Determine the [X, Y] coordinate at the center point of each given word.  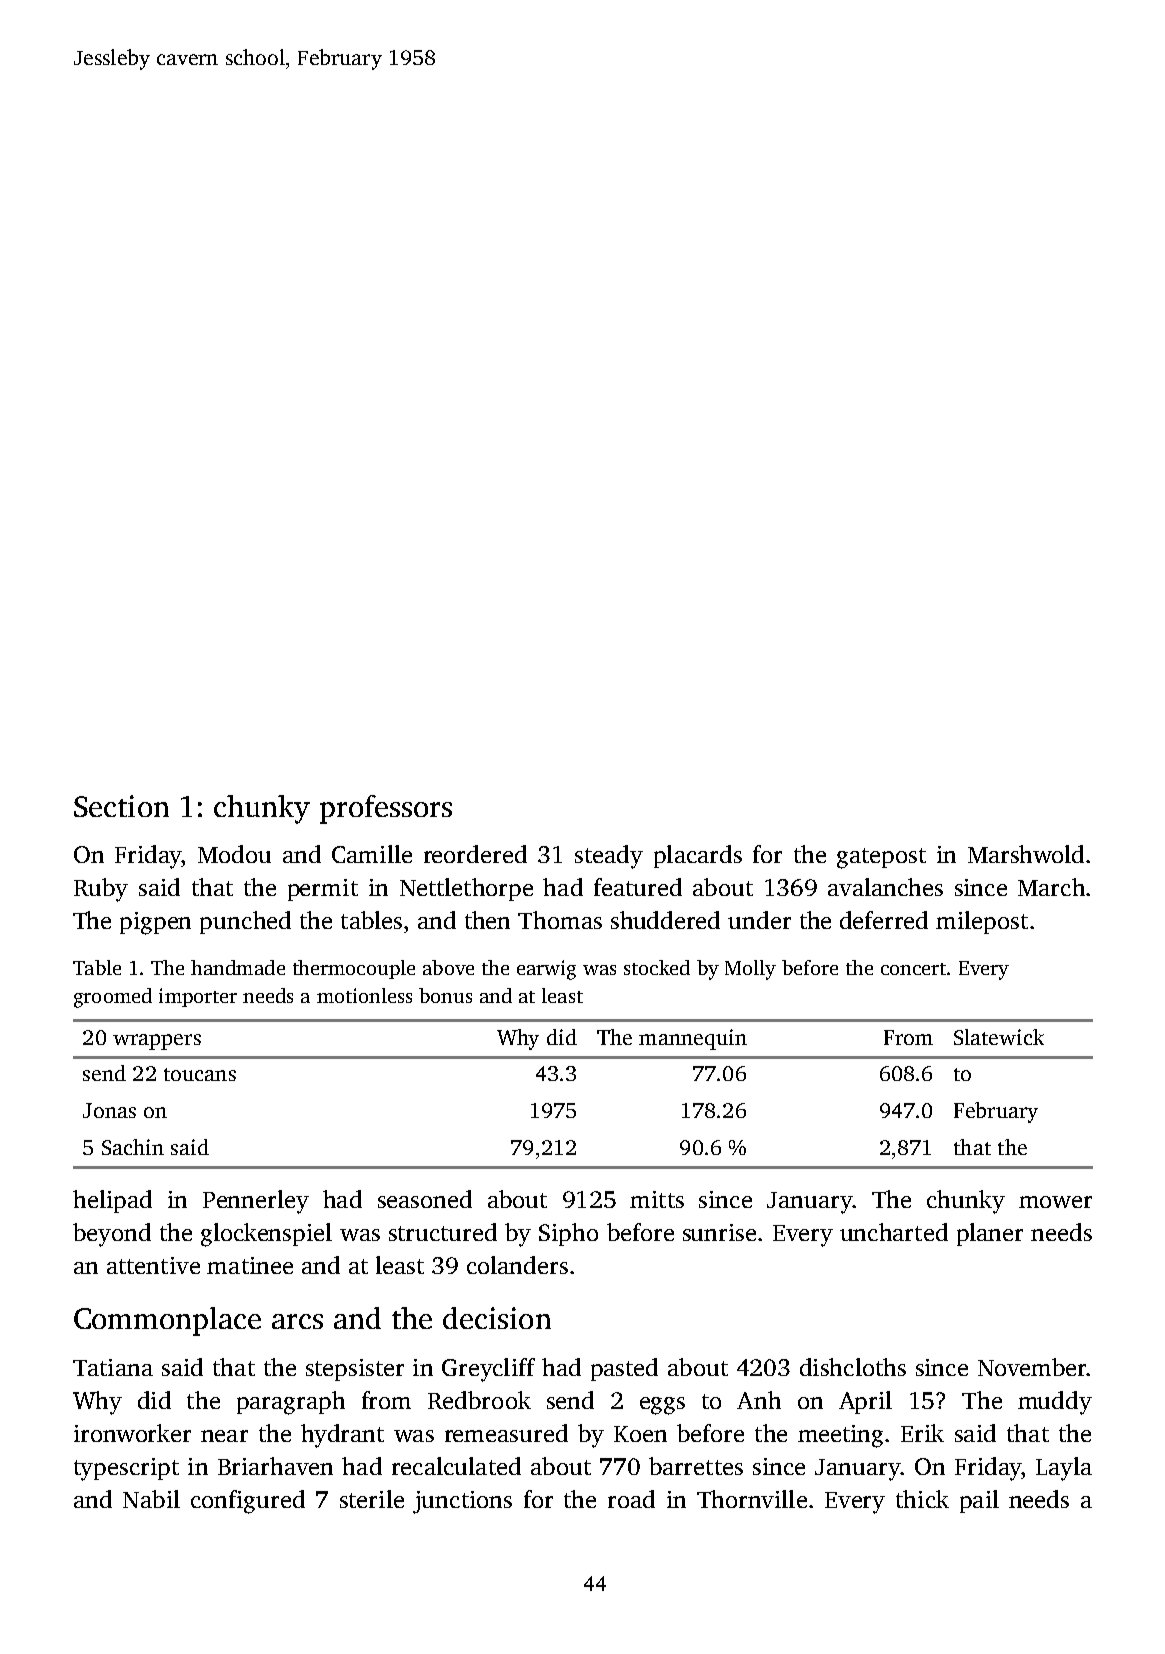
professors [386, 809]
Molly [750, 970]
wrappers [157, 1042]
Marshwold [1026, 854]
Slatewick [999, 1037]
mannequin [693, 1039]
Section [121, 806]
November [1032, 1367]
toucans [200, 1074]
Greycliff [488, 1370]
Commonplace [167, 1321]
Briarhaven [275, 1466]
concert [913, 969]
